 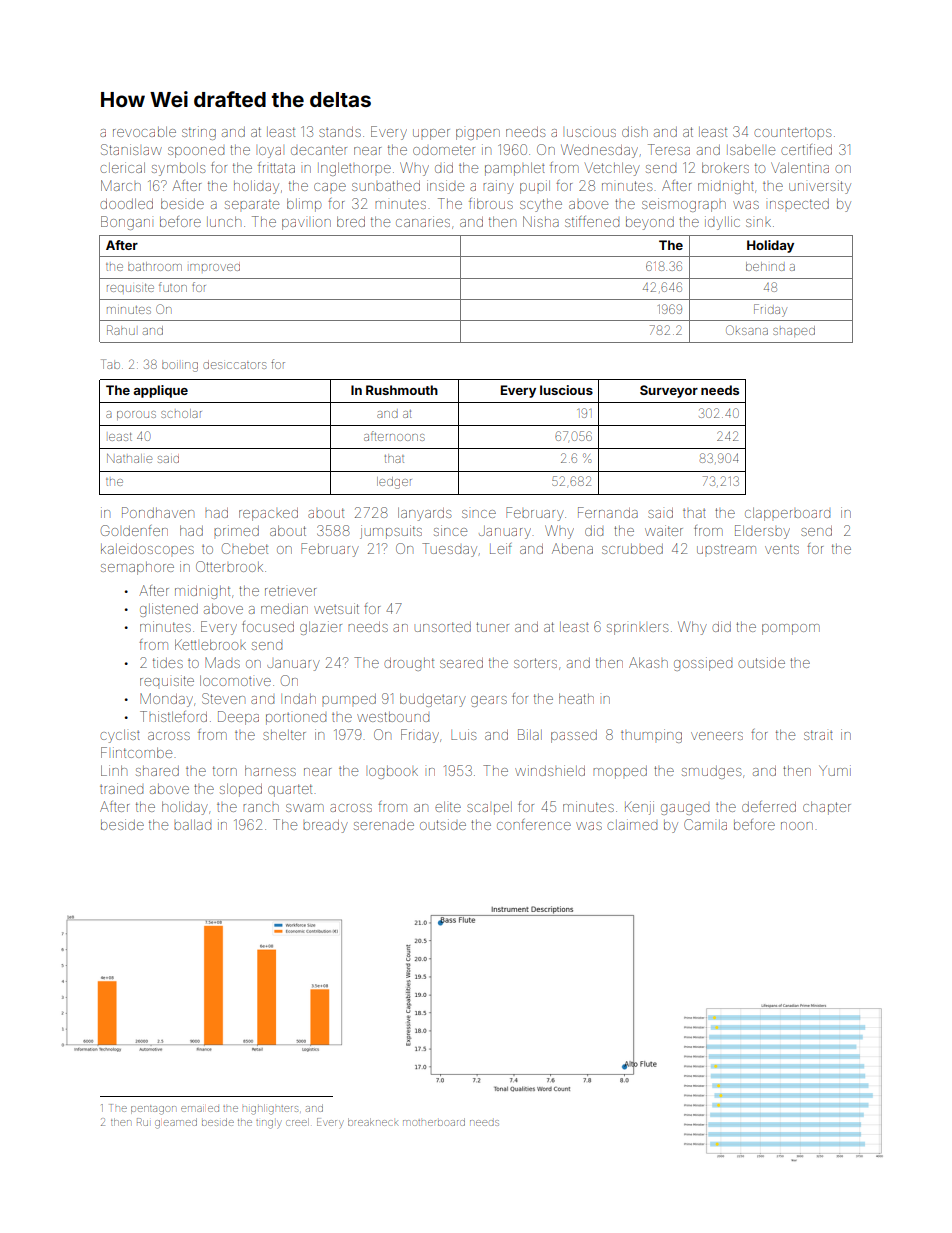 I want to click on revocable, so click(x=144, y=131).
